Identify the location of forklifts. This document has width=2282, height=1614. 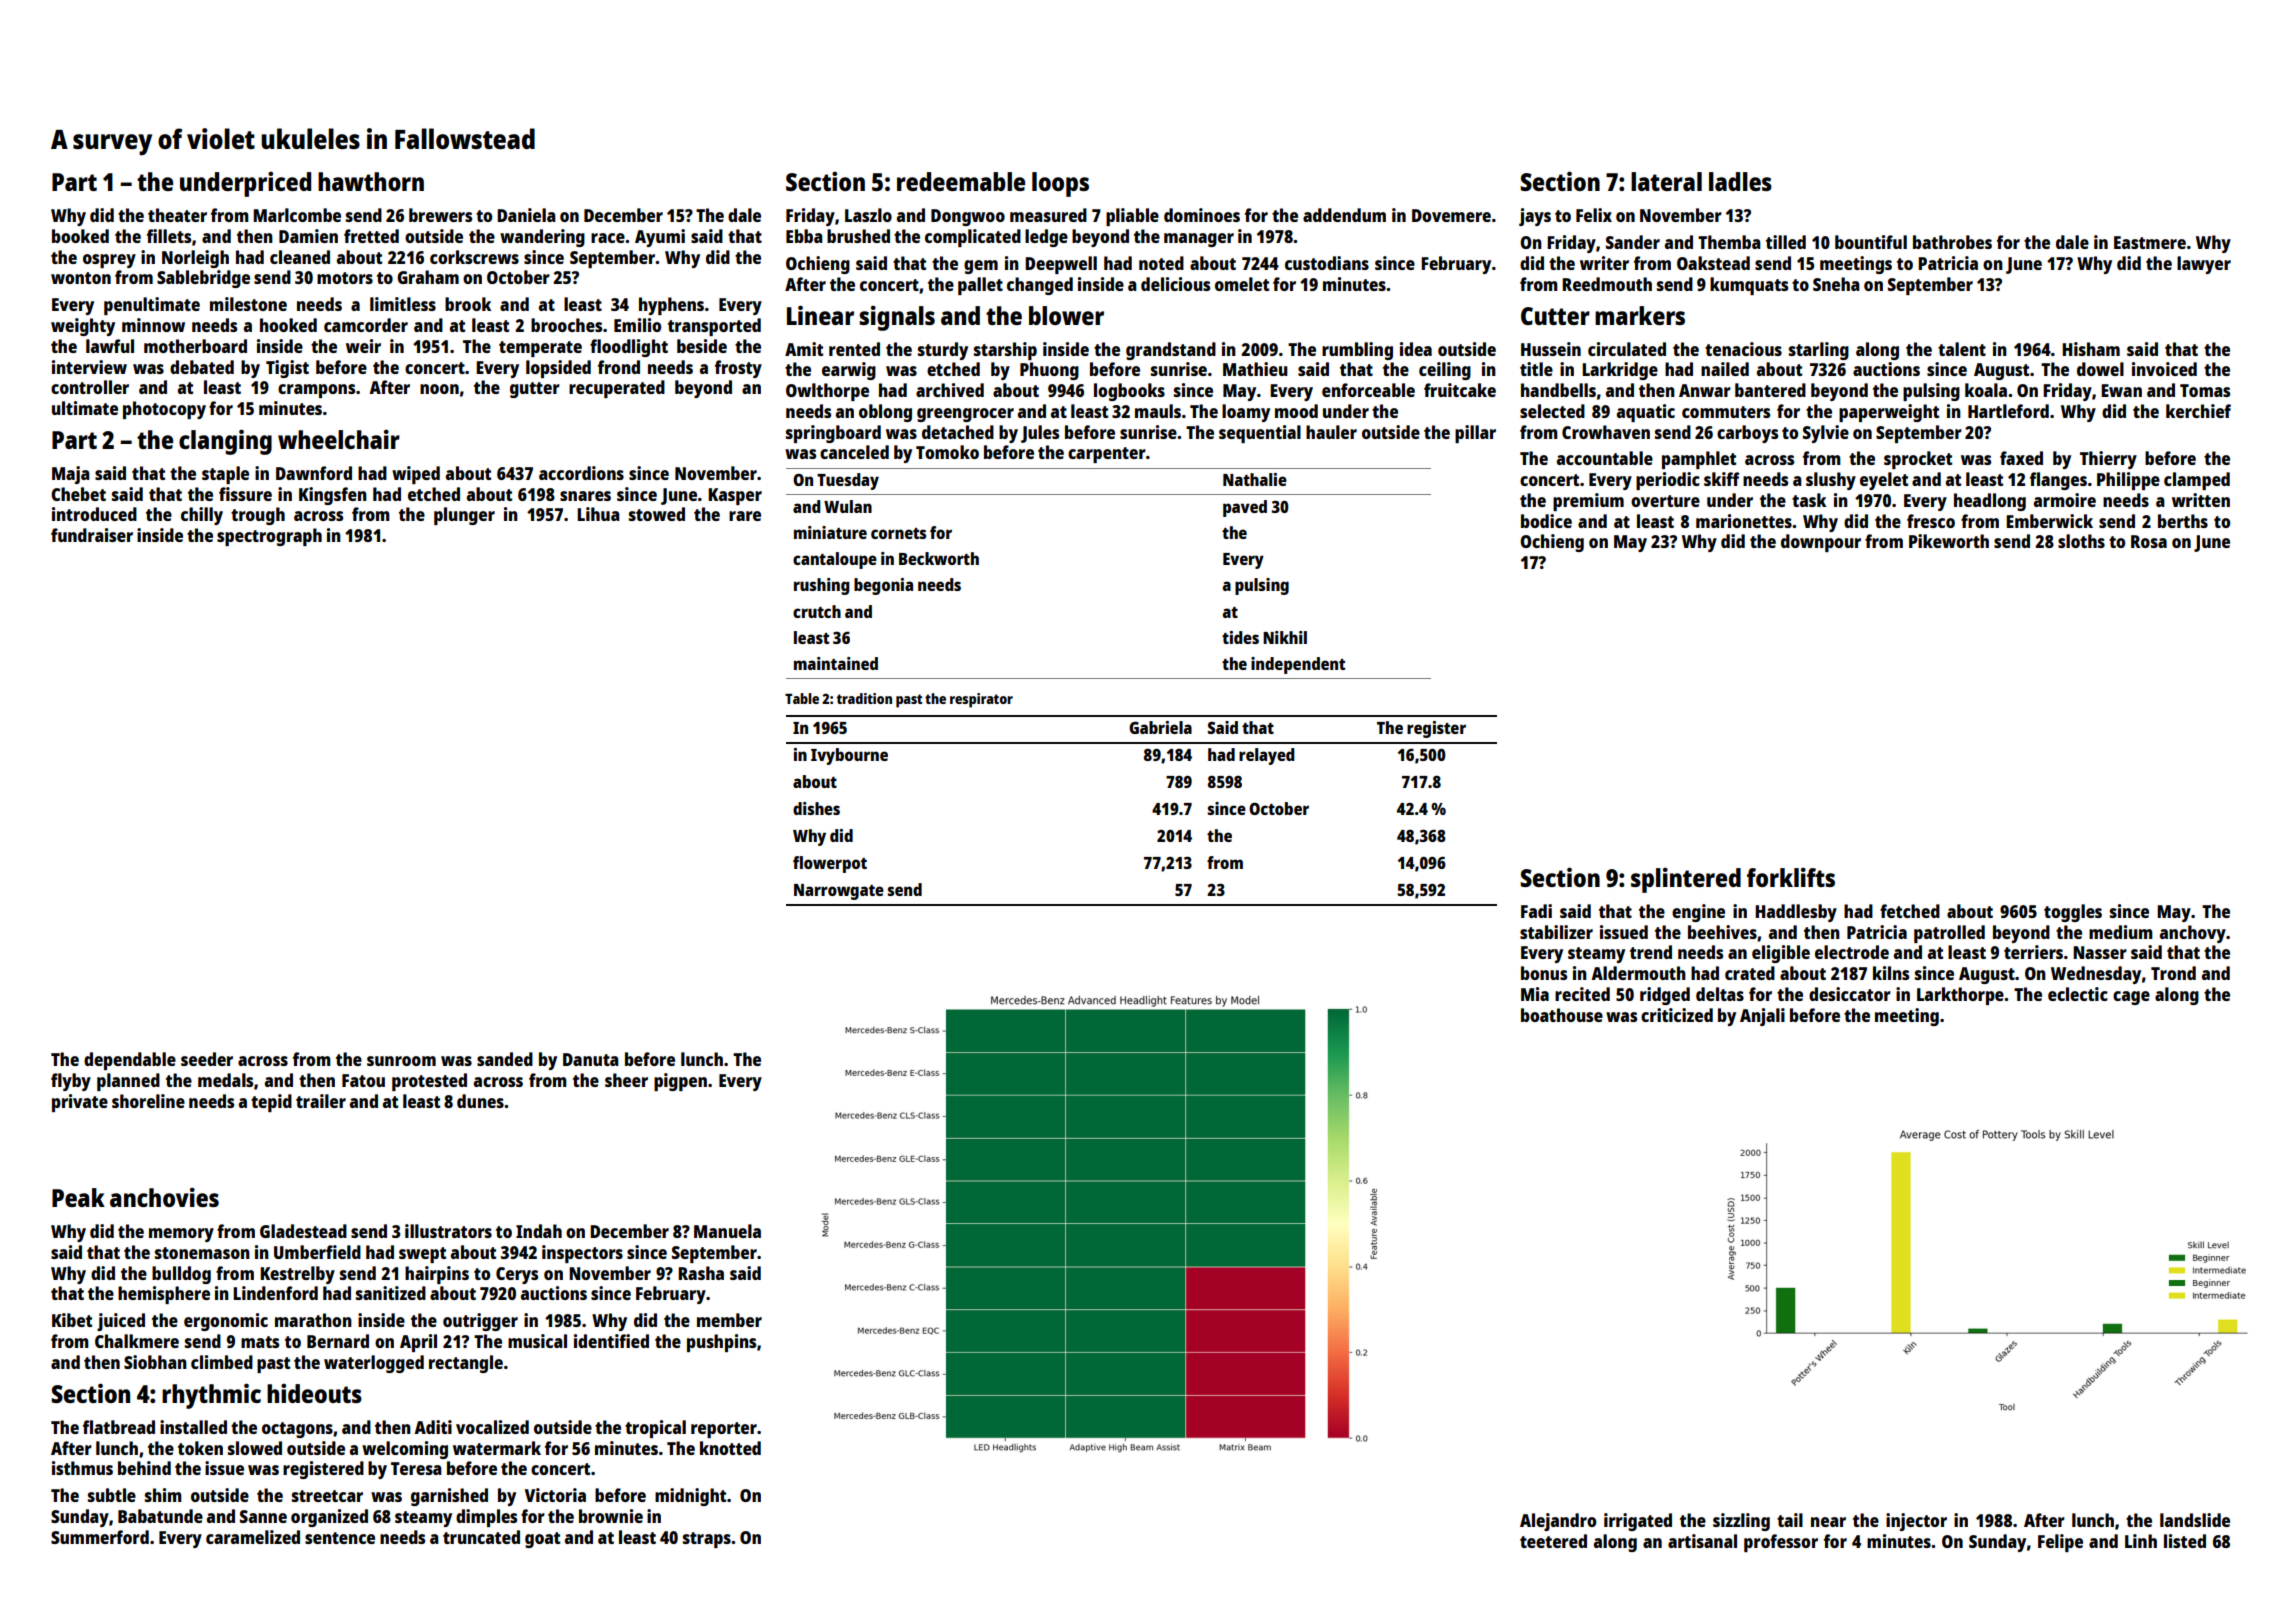
(1791, 877).
